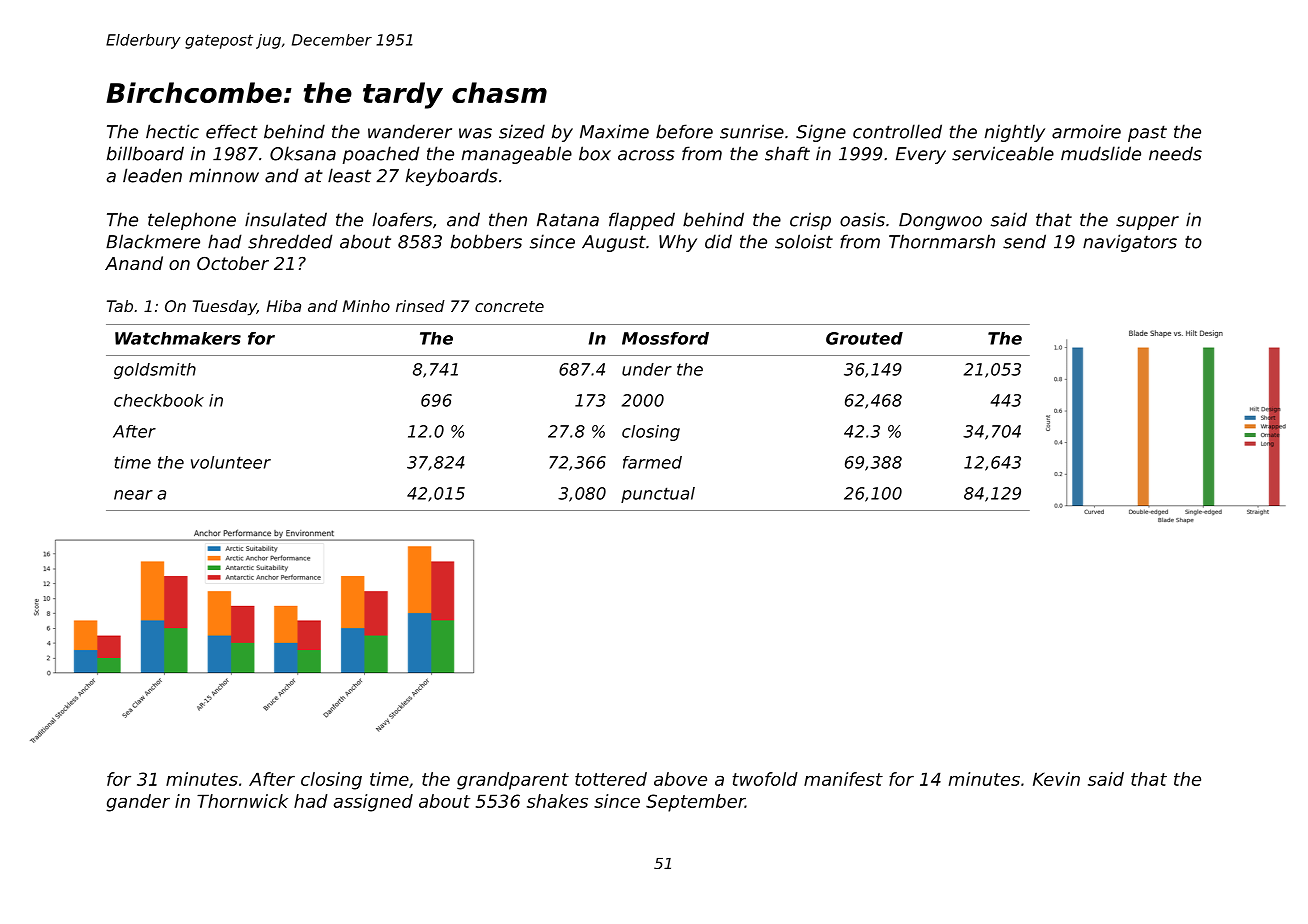 Image resolution: width=1308 pixels, height=924 pixels. Describe the element at coordinates (647, 369) in the screenshot. I see `under` at that location.
